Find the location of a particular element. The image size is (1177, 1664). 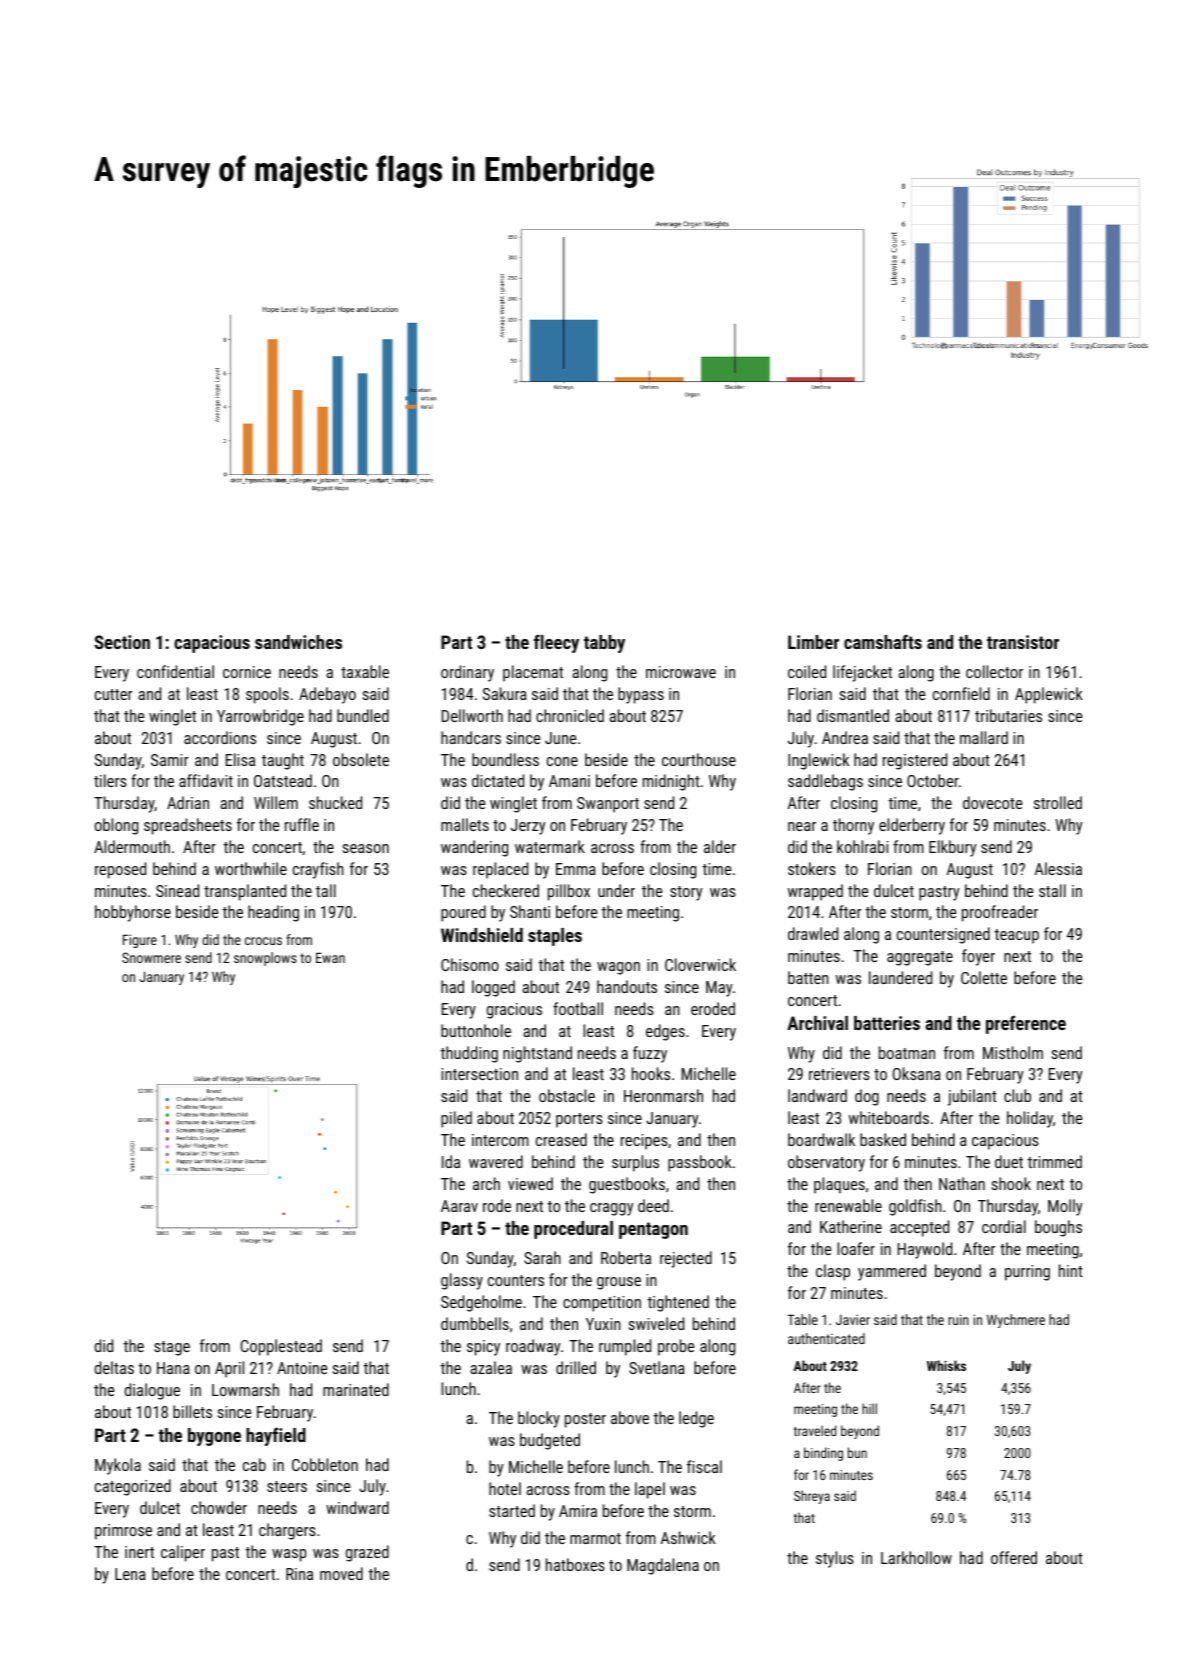

Aarav is located at coordinates (459, 1206).
